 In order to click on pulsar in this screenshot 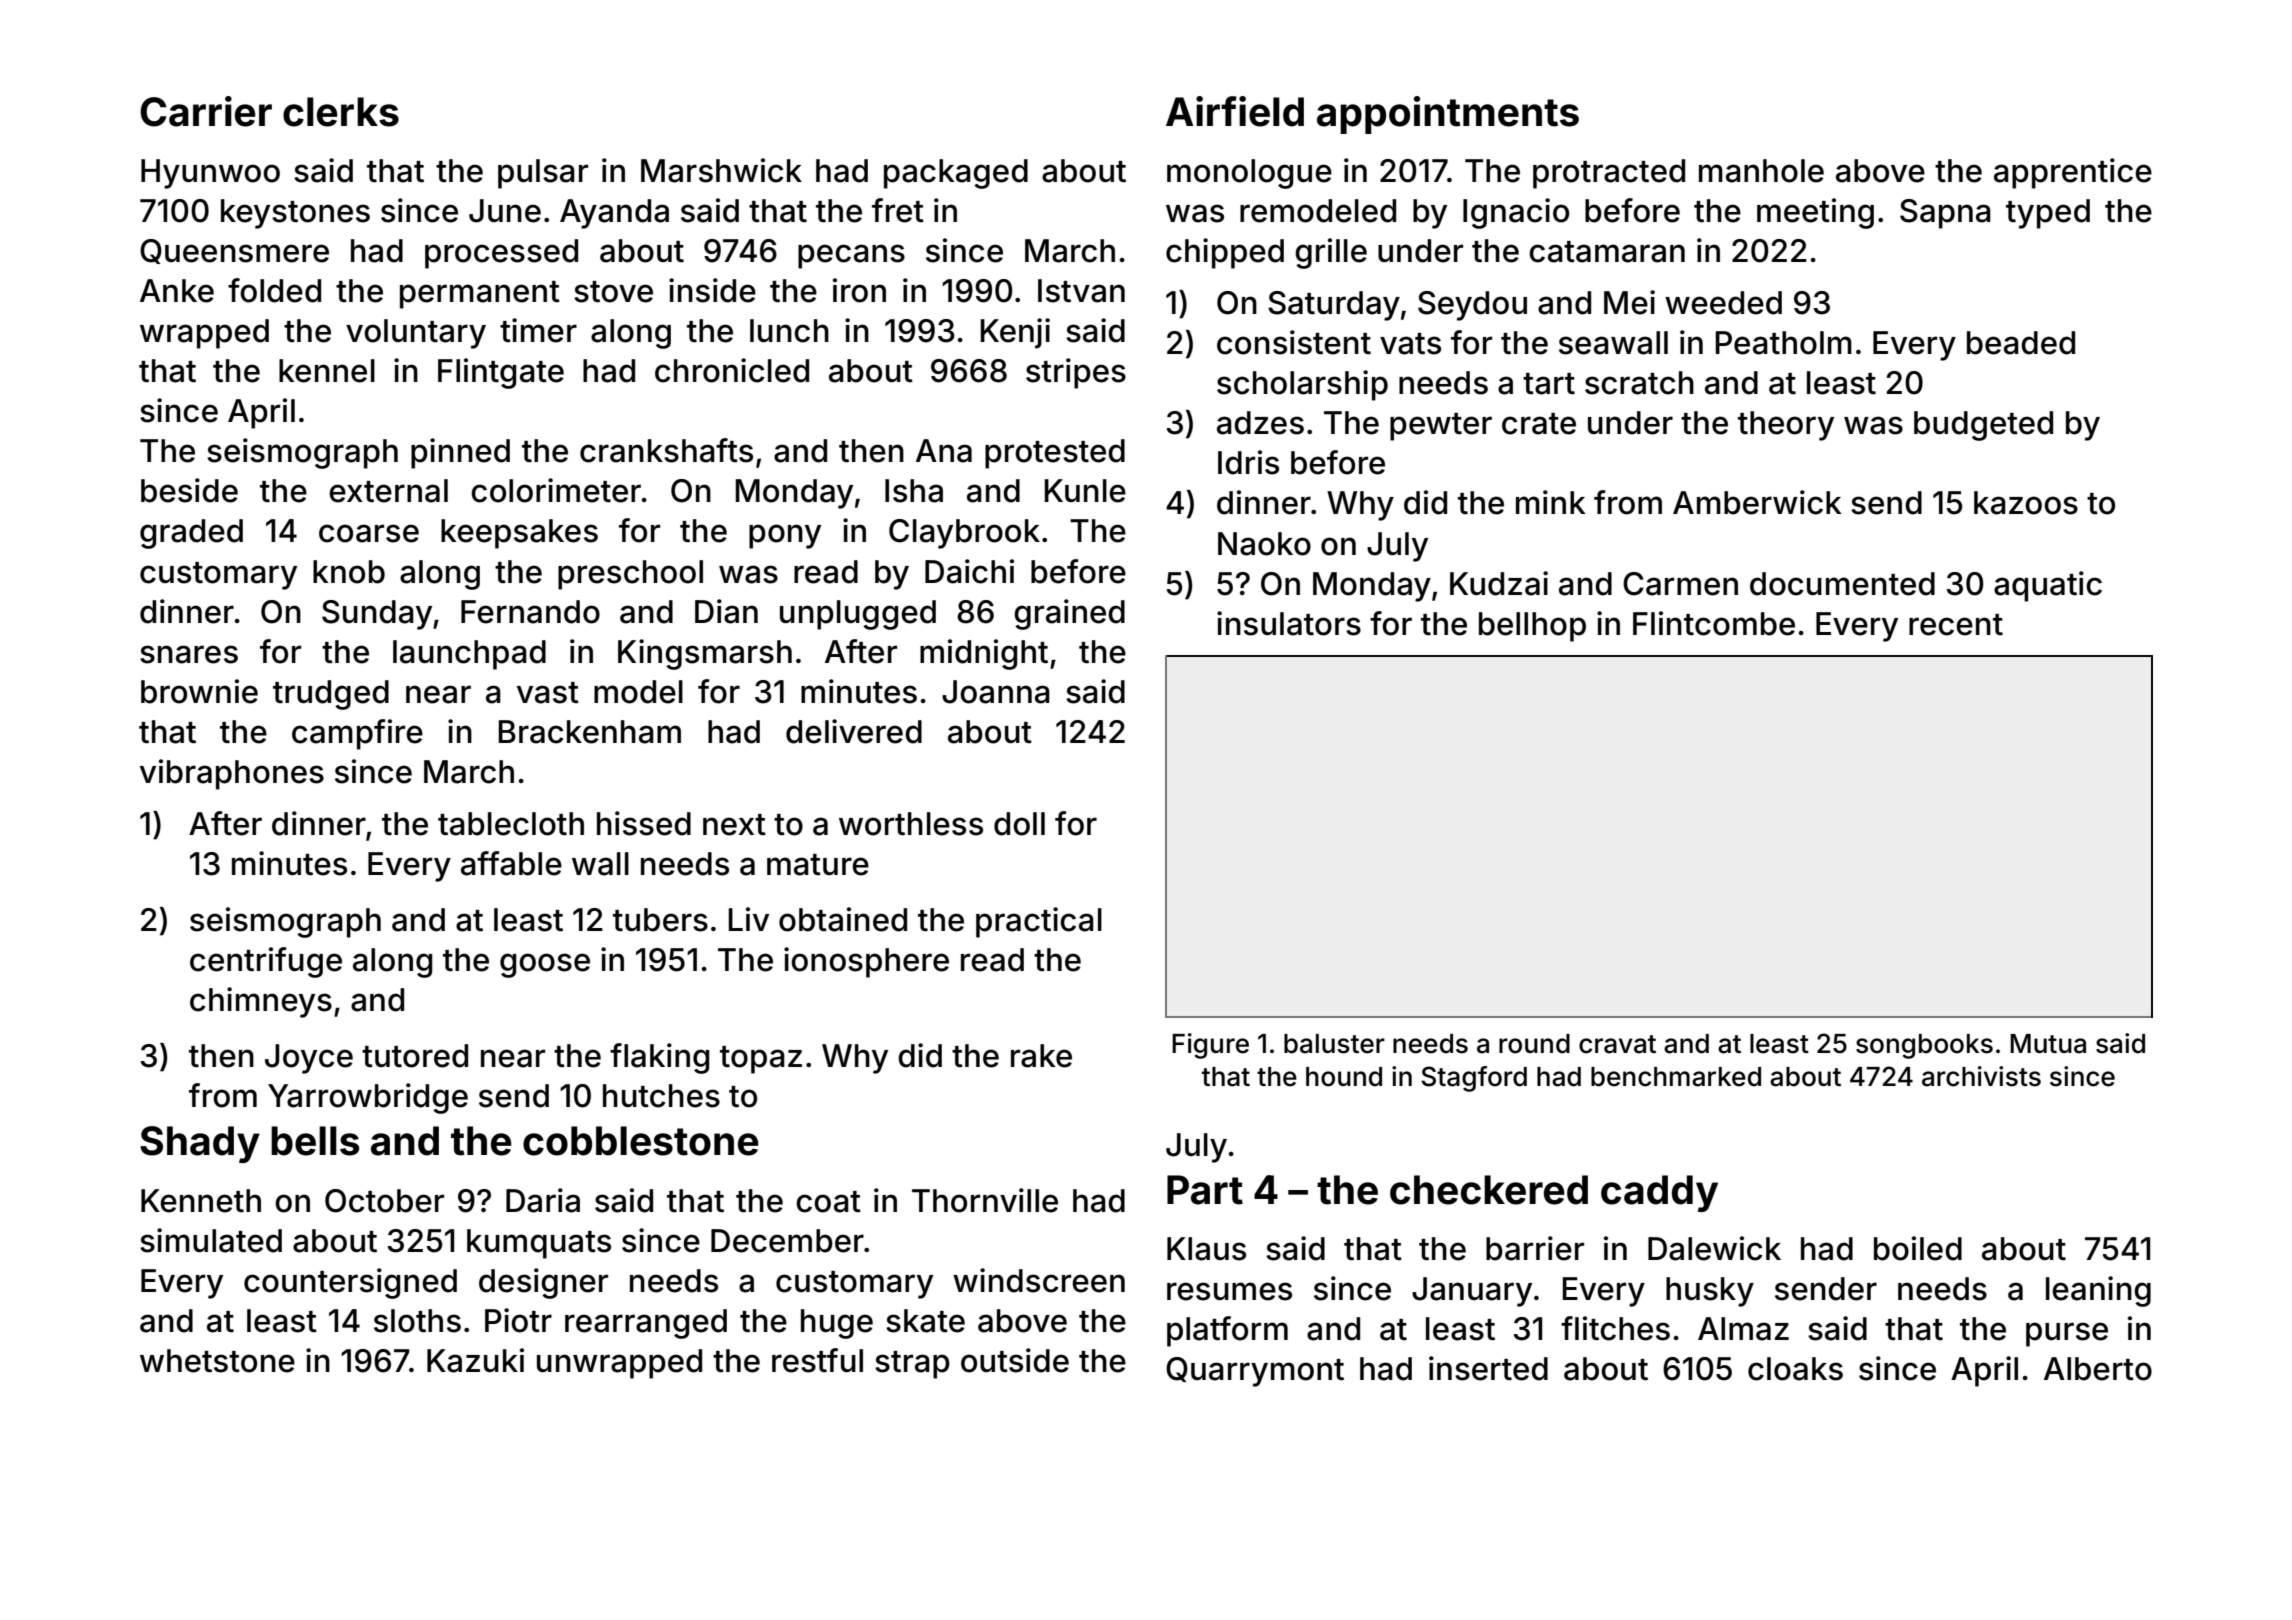, I will do `click(543, 174)`.
